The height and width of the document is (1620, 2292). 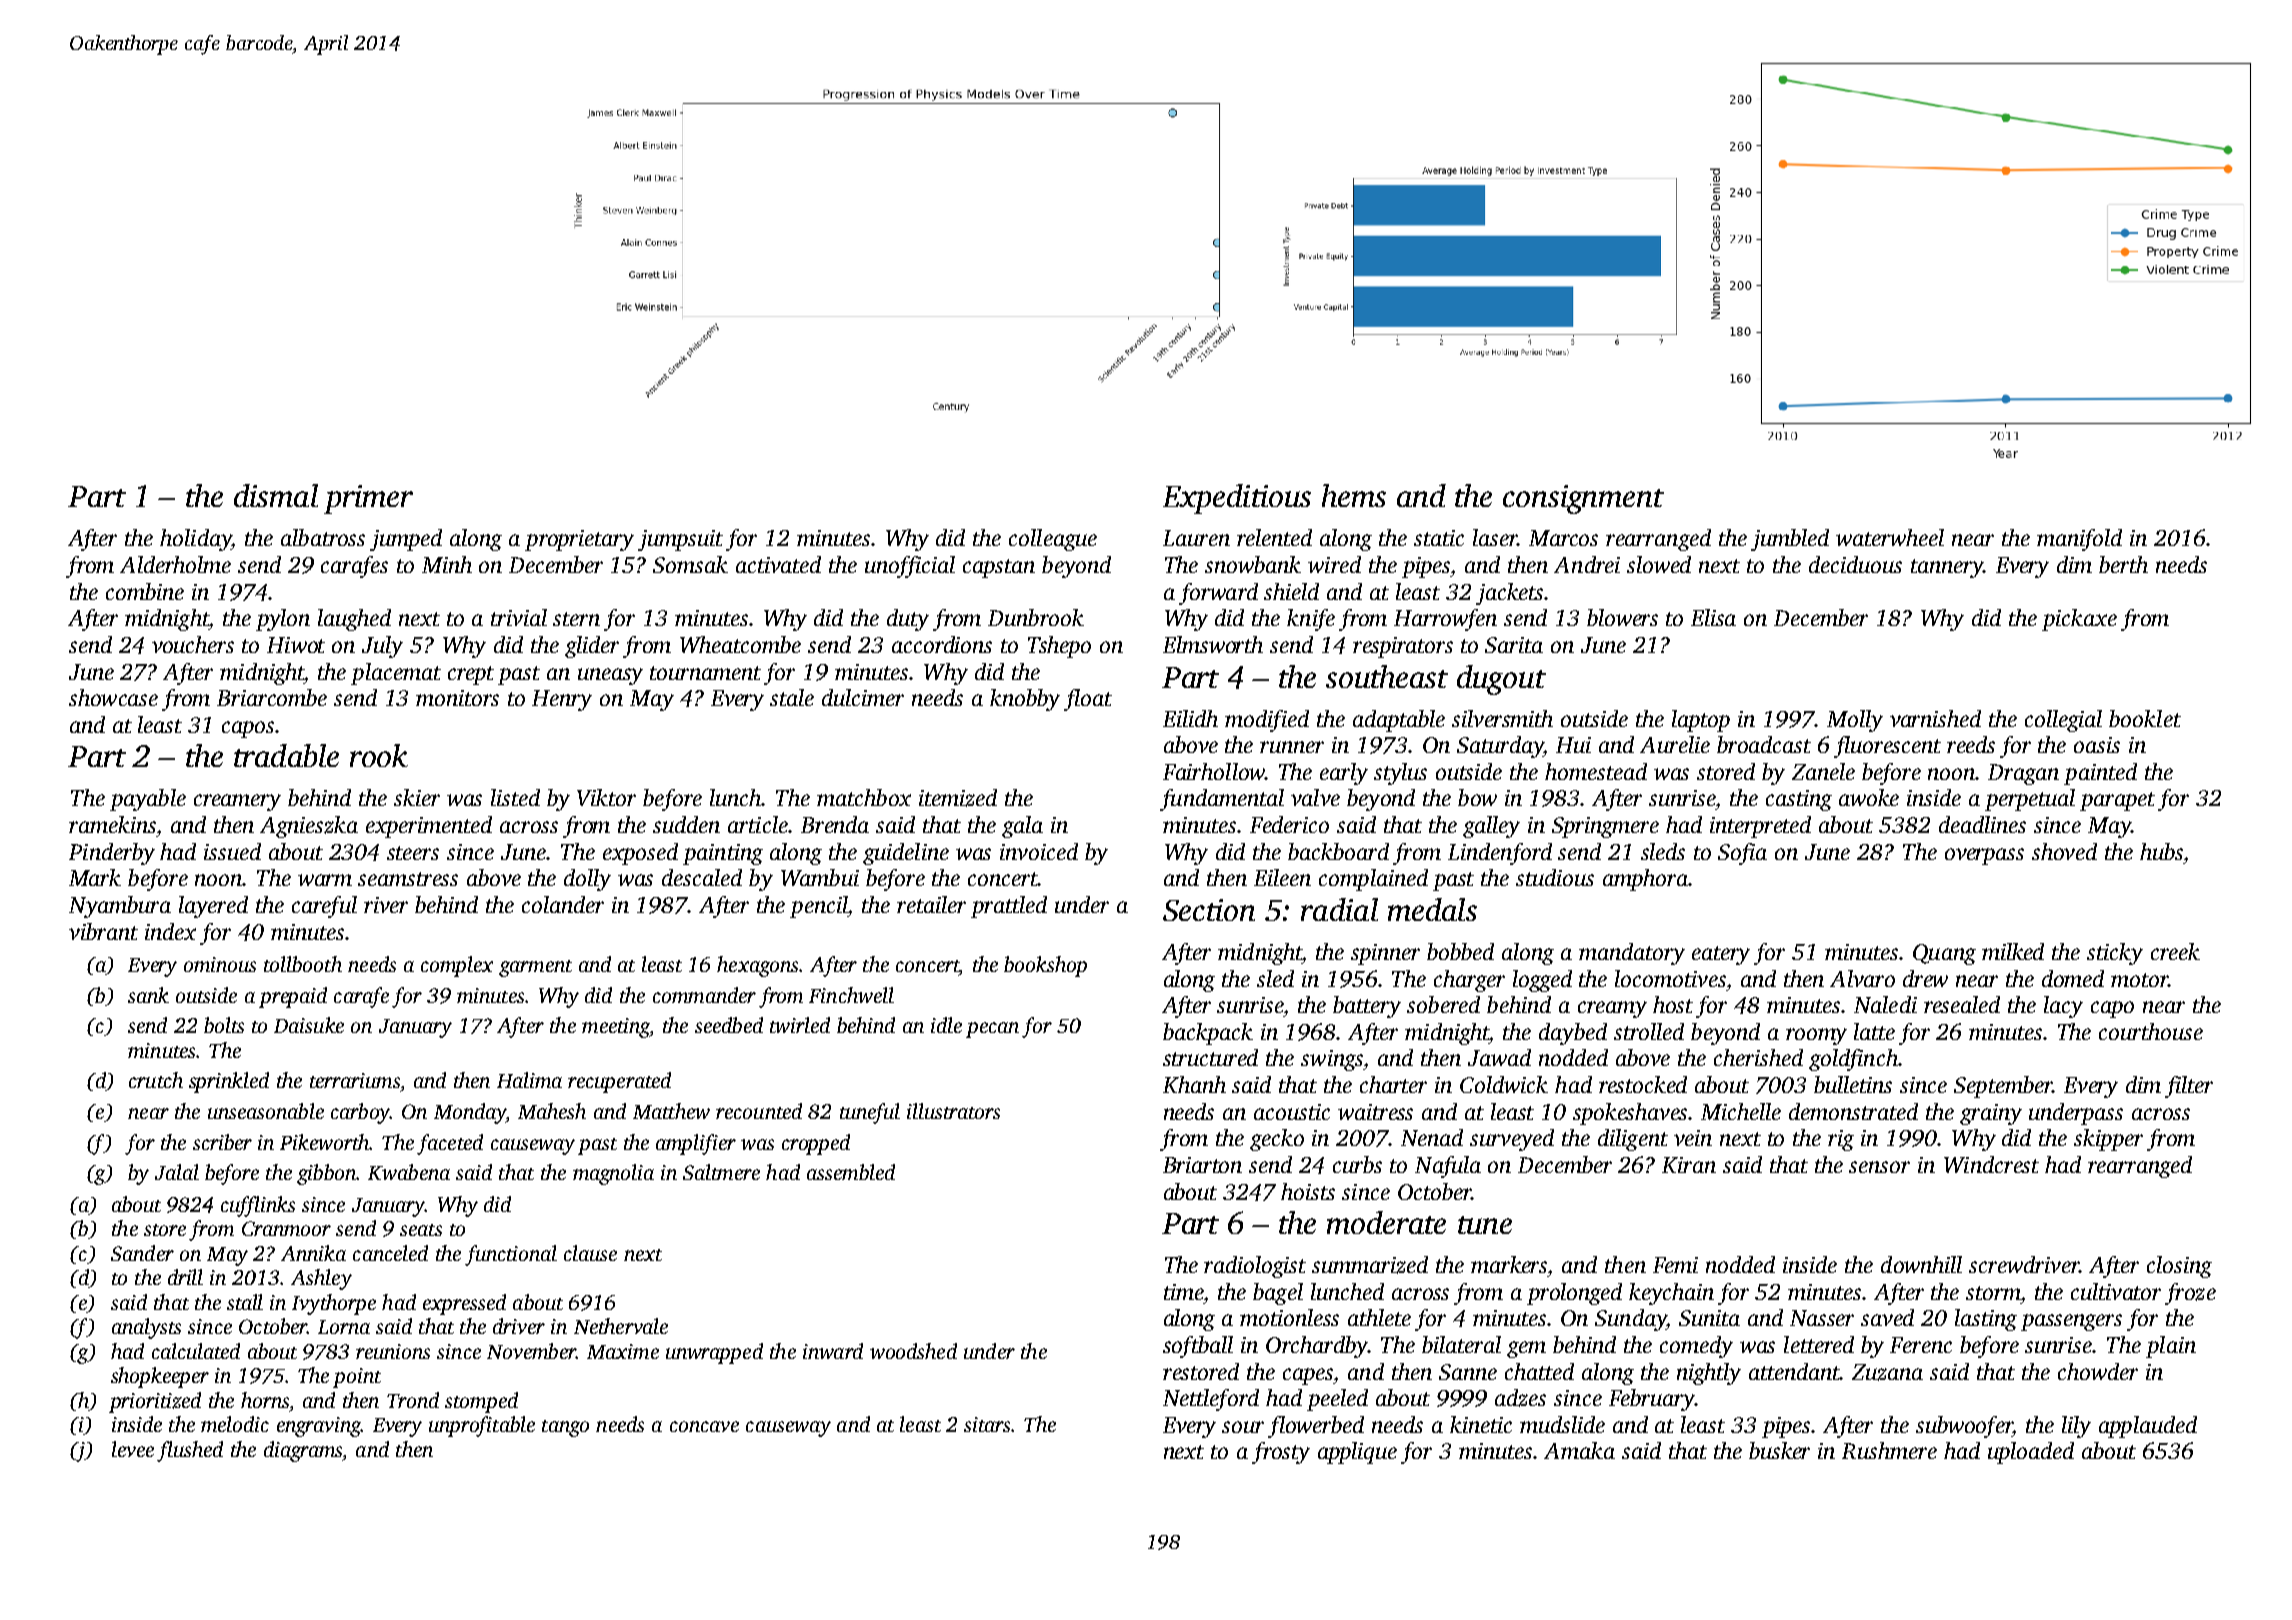 What do you see at coordinates (355, 1080) in the document?
I see `terrariums` at bounding box center [355, 1080].
